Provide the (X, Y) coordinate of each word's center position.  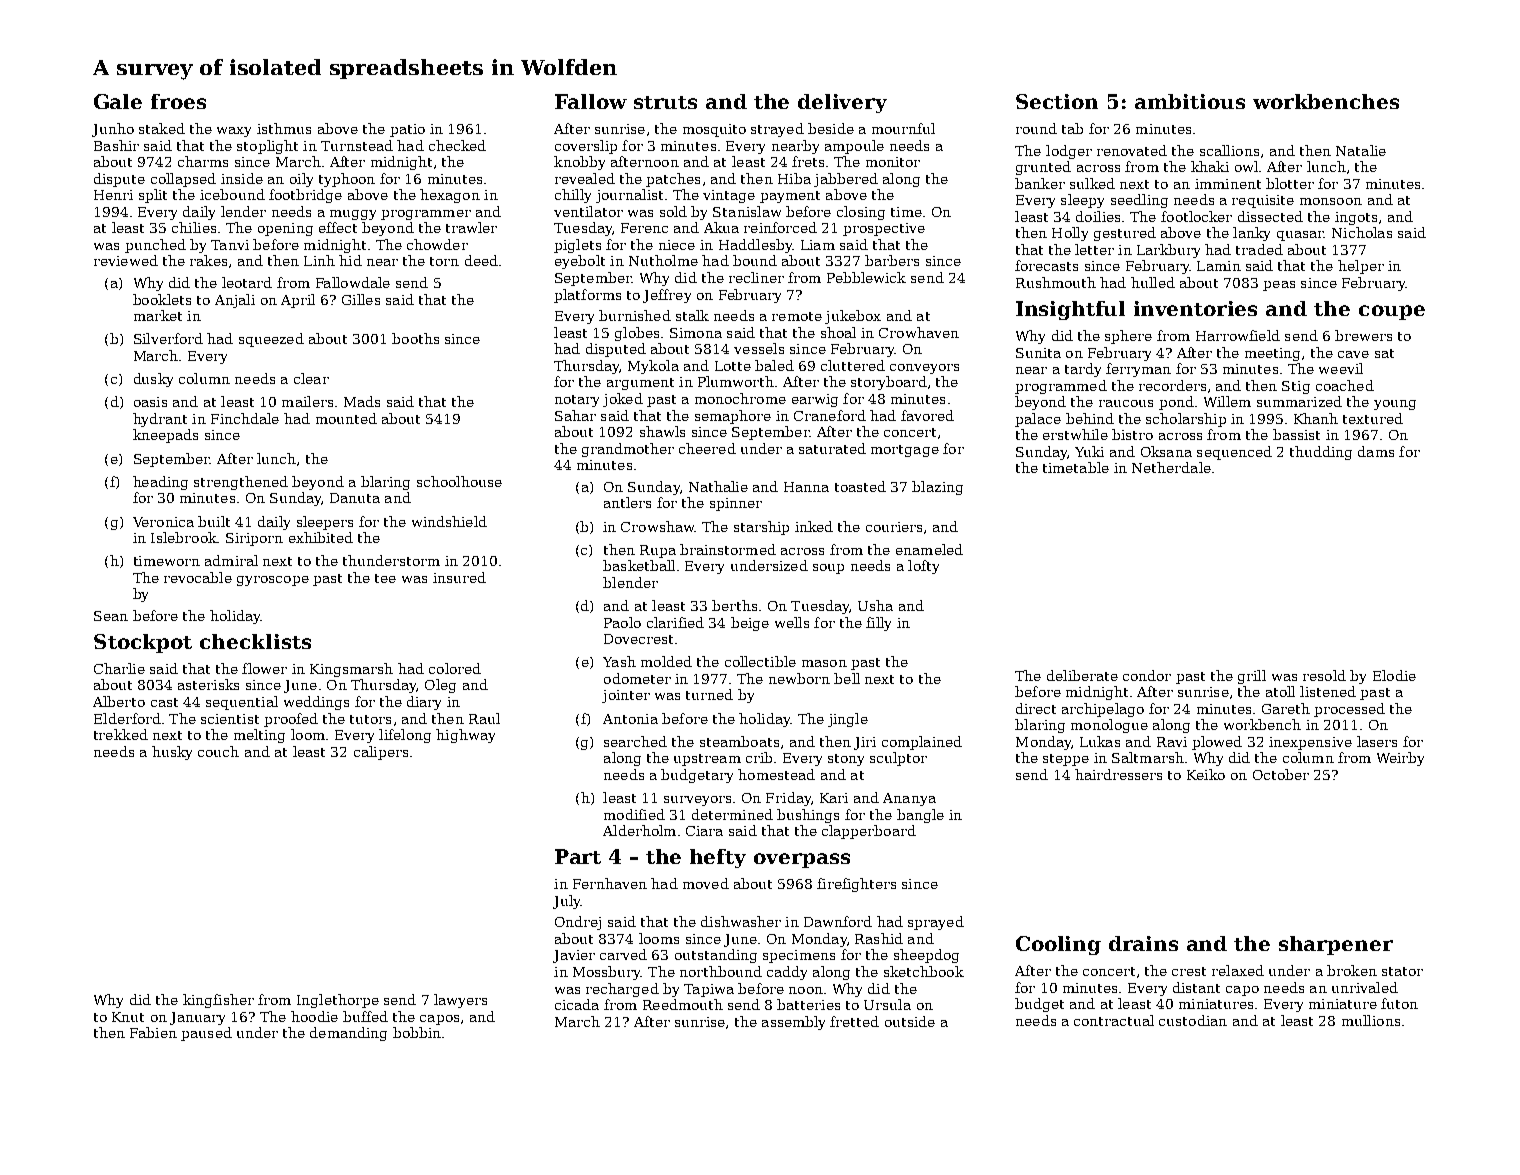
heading (160, 483)
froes (178, 101)
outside (910, 1021)
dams (1376, 451)
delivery (842, 103)
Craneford (830, 415)
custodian (1193, 1020)
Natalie (1361, 150)
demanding (348, 1034)
